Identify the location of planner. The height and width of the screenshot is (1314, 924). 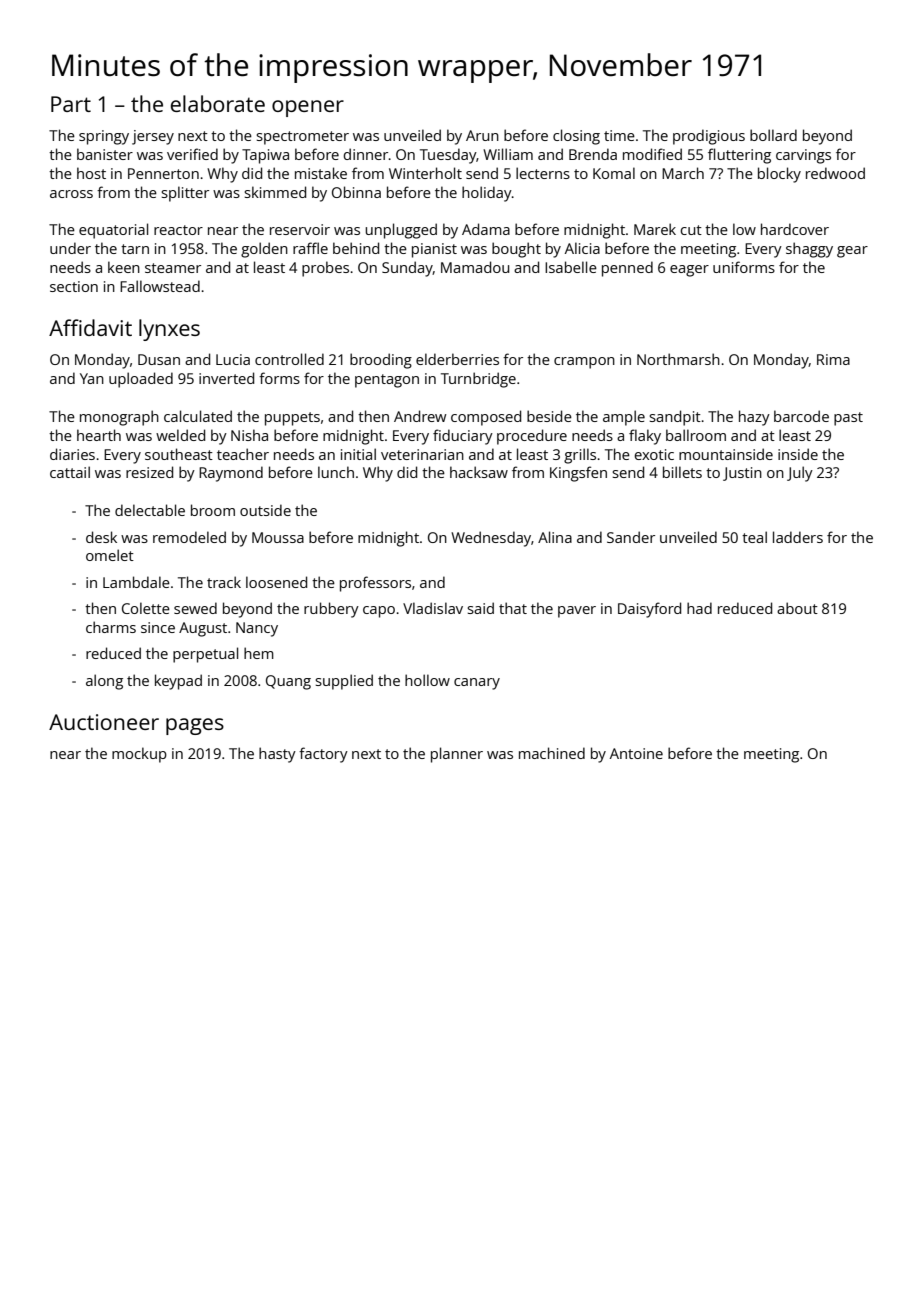
(457, 755).
